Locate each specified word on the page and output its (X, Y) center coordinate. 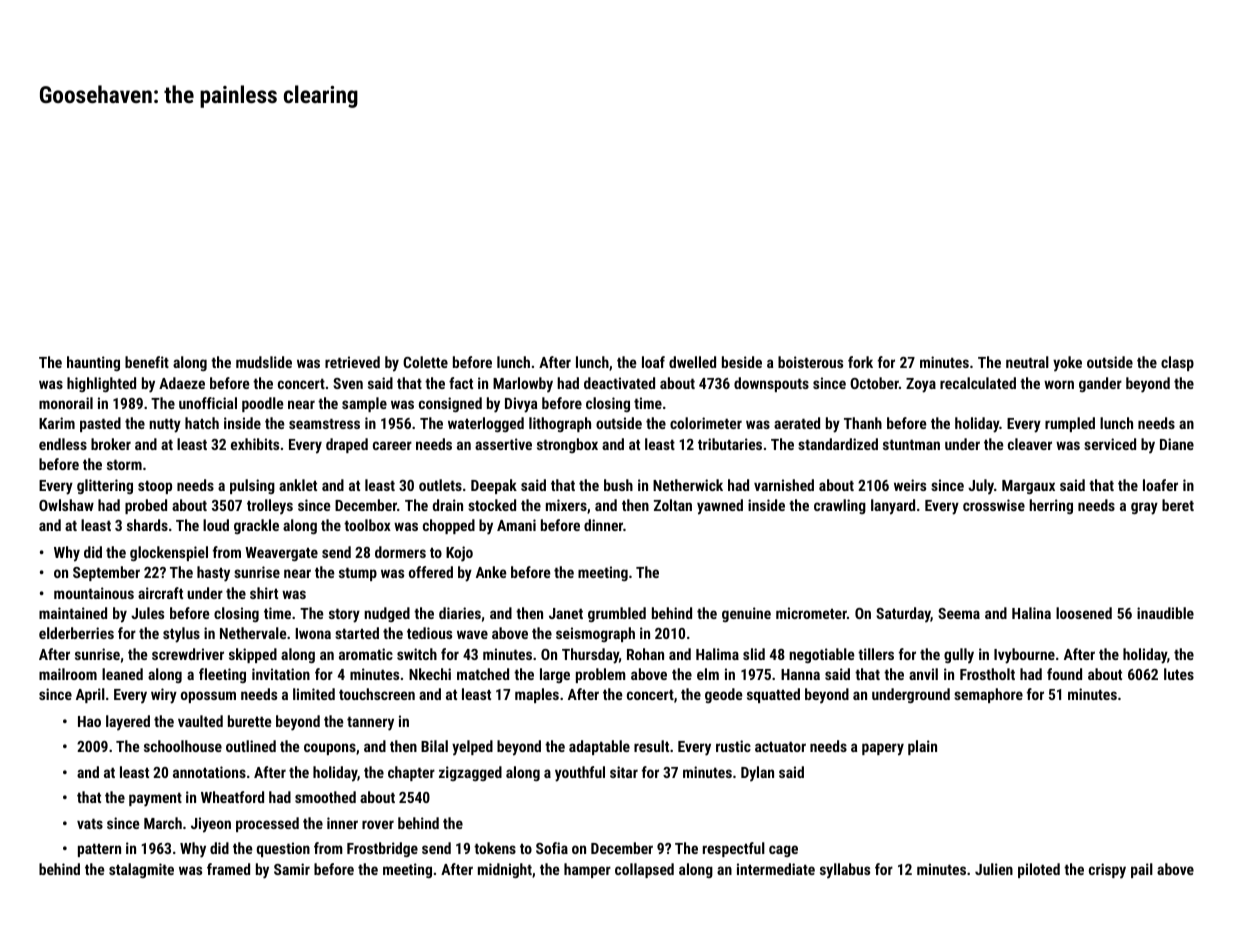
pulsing (252, 486)
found (1064, 674)
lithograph (560, 424)
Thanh (863, 423)
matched (483, 674)
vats (90, 823)
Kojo (459, 554)
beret (1178, 505)
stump (358, 574)
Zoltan (673, 505)
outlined (251, 746)
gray (1144, 508)
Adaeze (182, 383)
